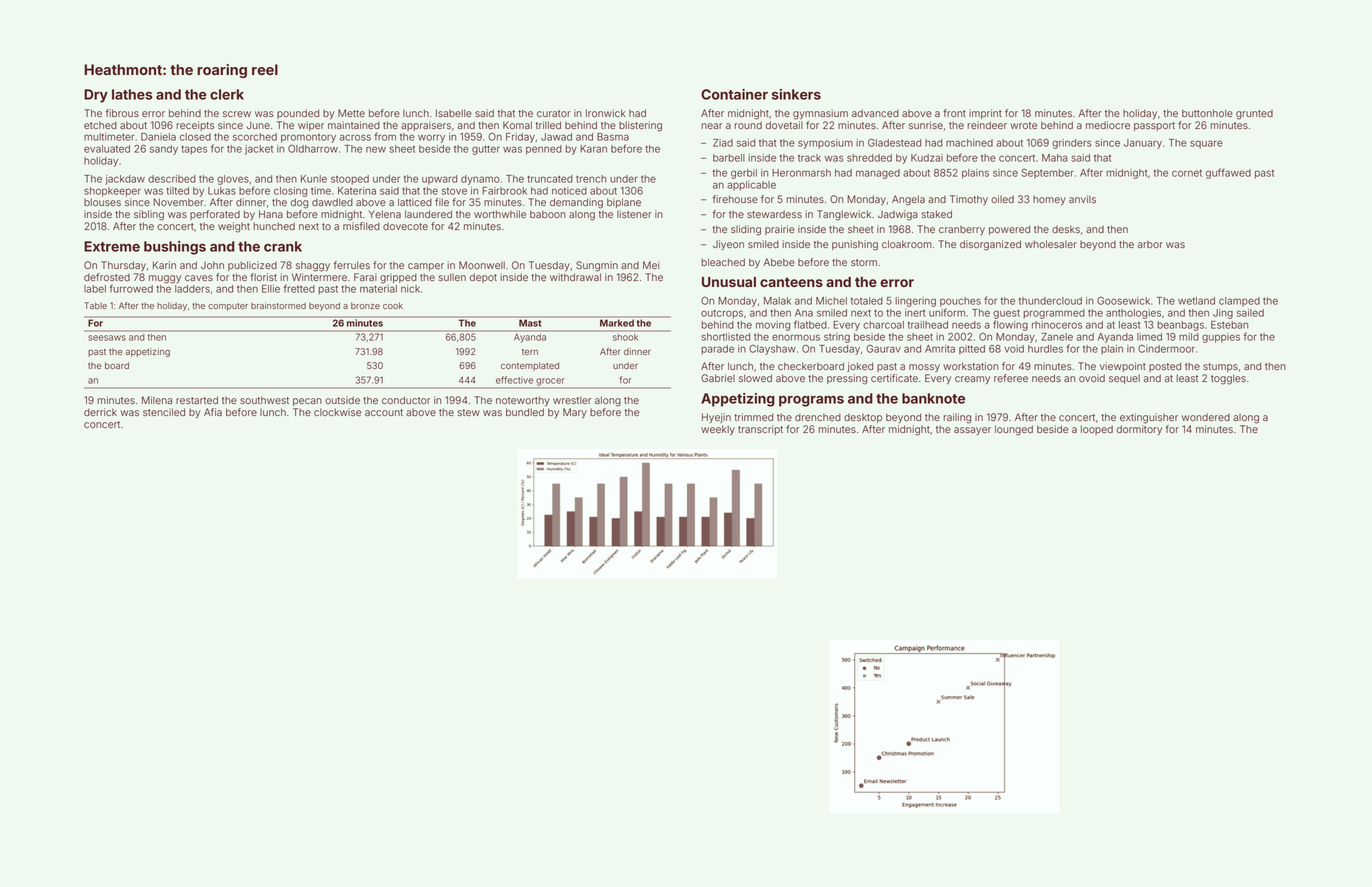 Image resolution: width=1372 pixels, height=887 pixels. What do you see at coordinates (1207, 113) in the page?
I see `buttonhole` at bounding box center [1207, 113].
